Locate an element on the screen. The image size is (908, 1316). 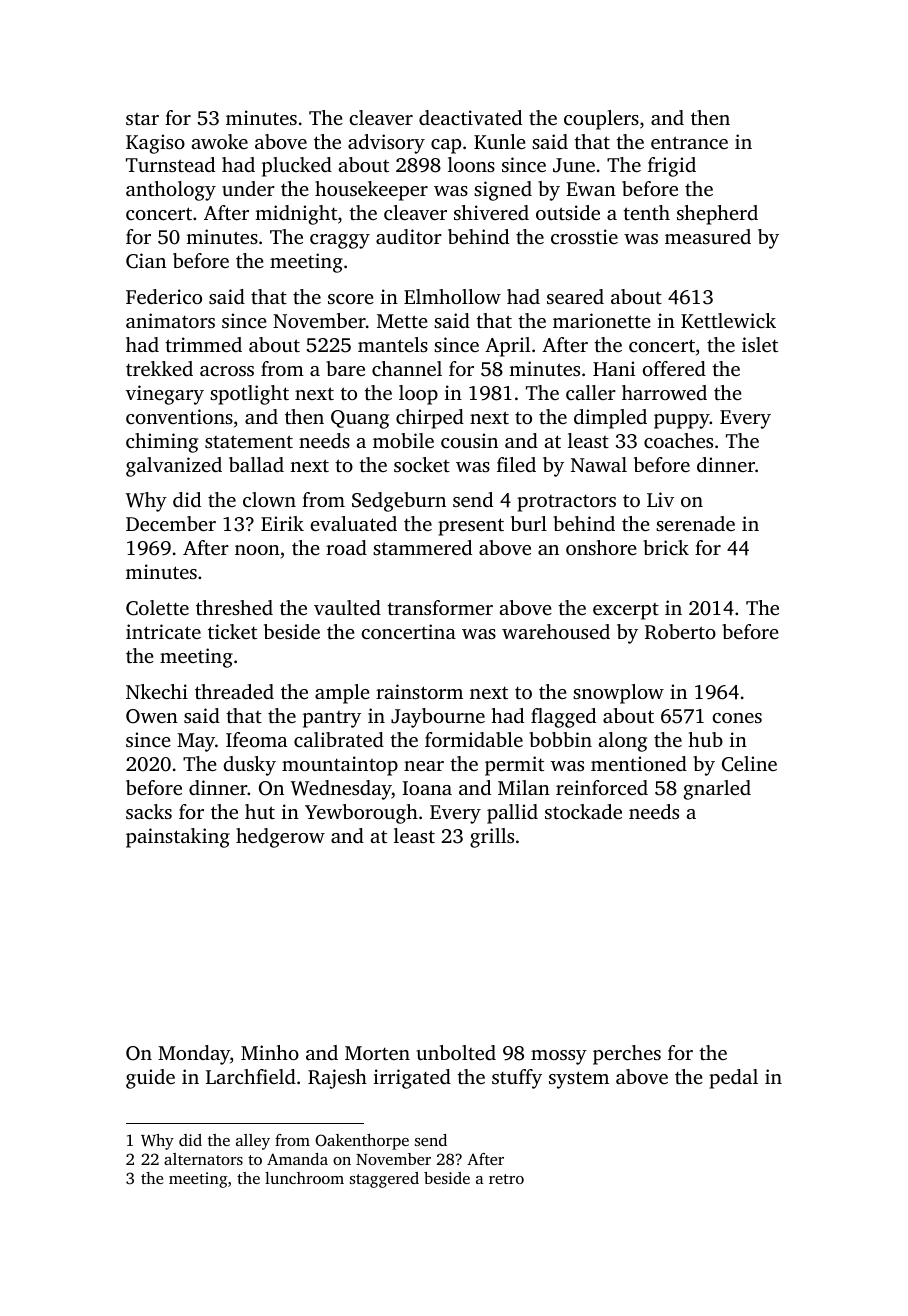
alternators is located at coordinates (203, 1159).
